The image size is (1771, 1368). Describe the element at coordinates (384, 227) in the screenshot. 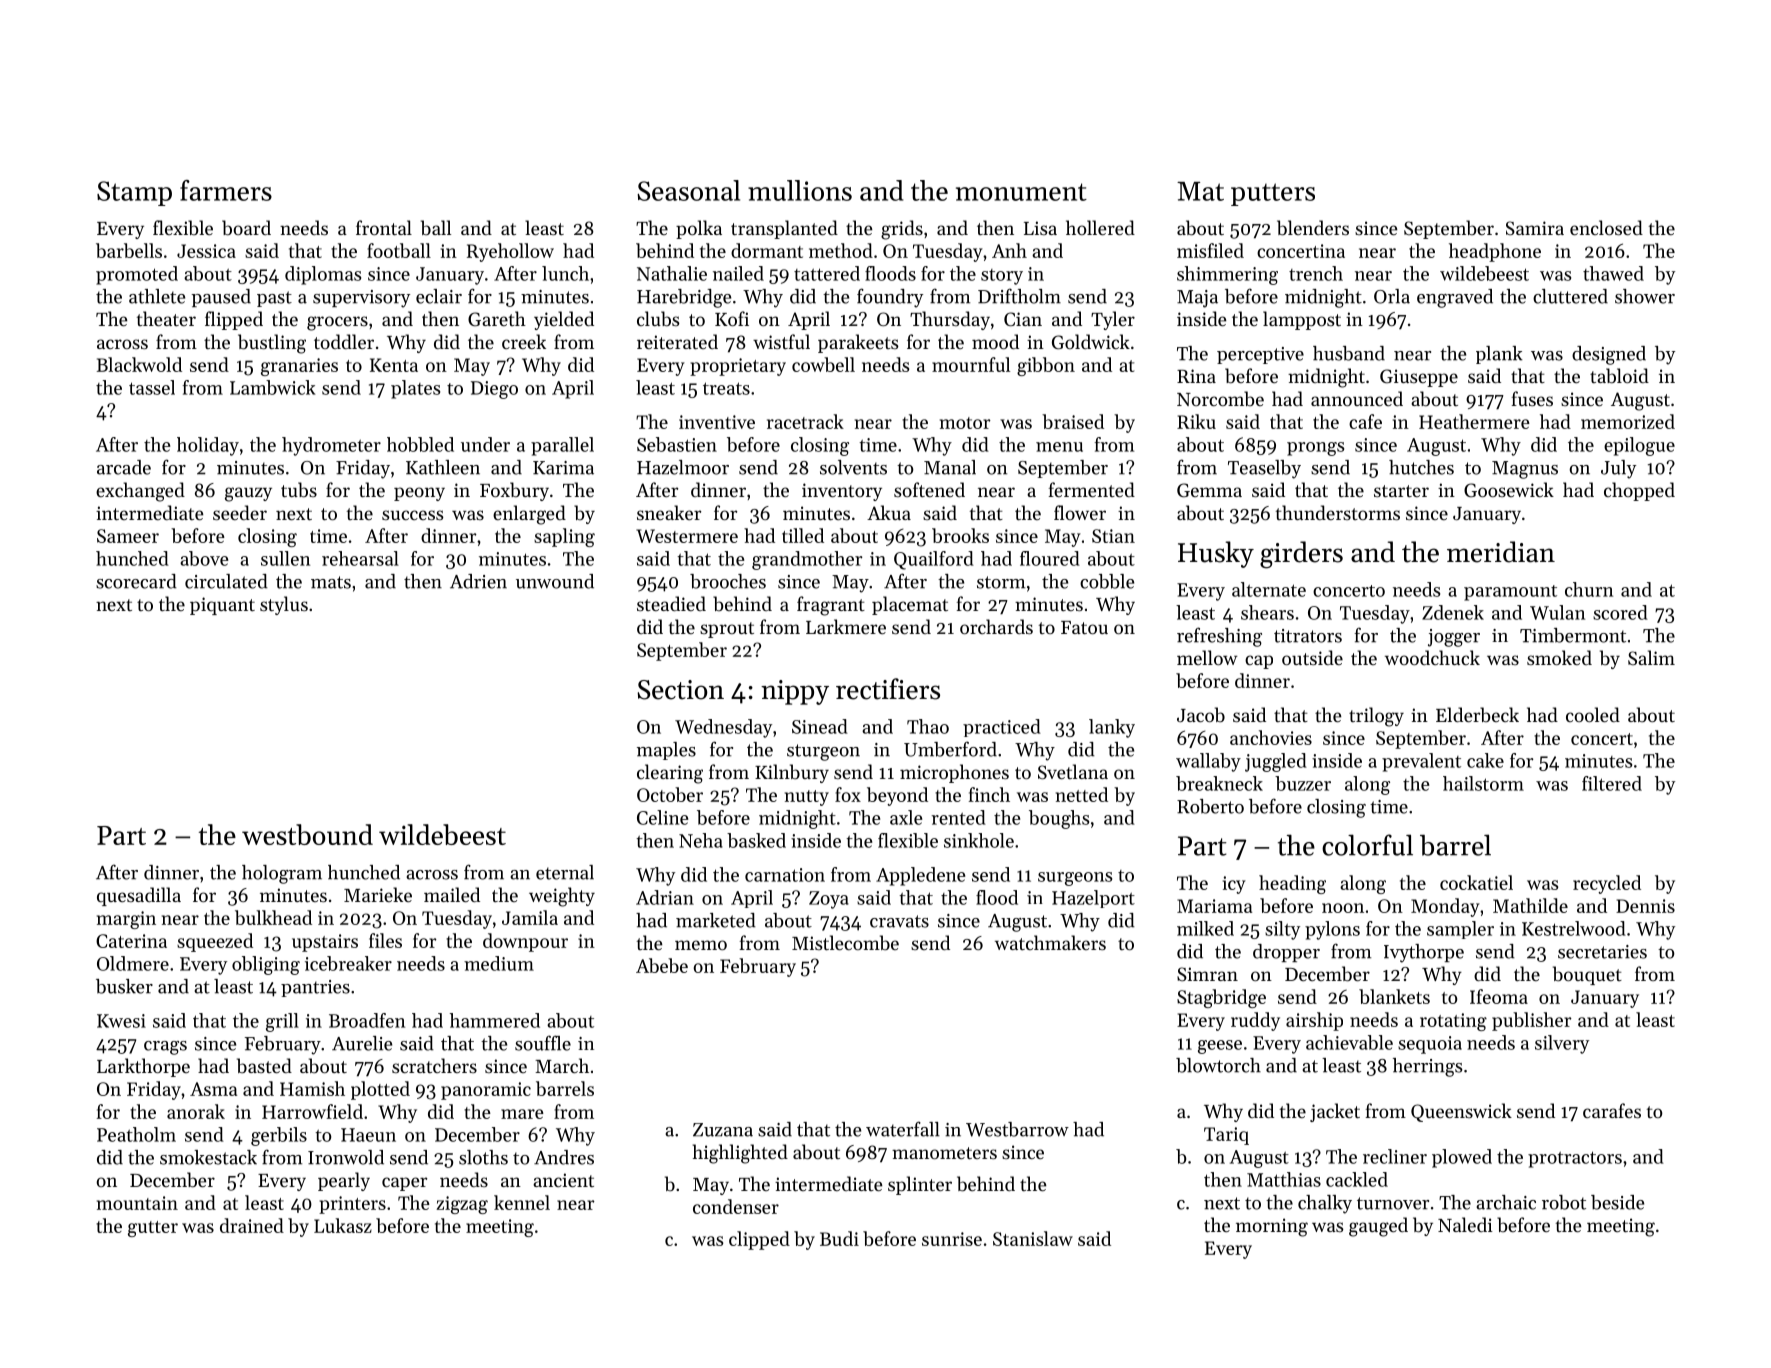

I see `frontal` at that location.
